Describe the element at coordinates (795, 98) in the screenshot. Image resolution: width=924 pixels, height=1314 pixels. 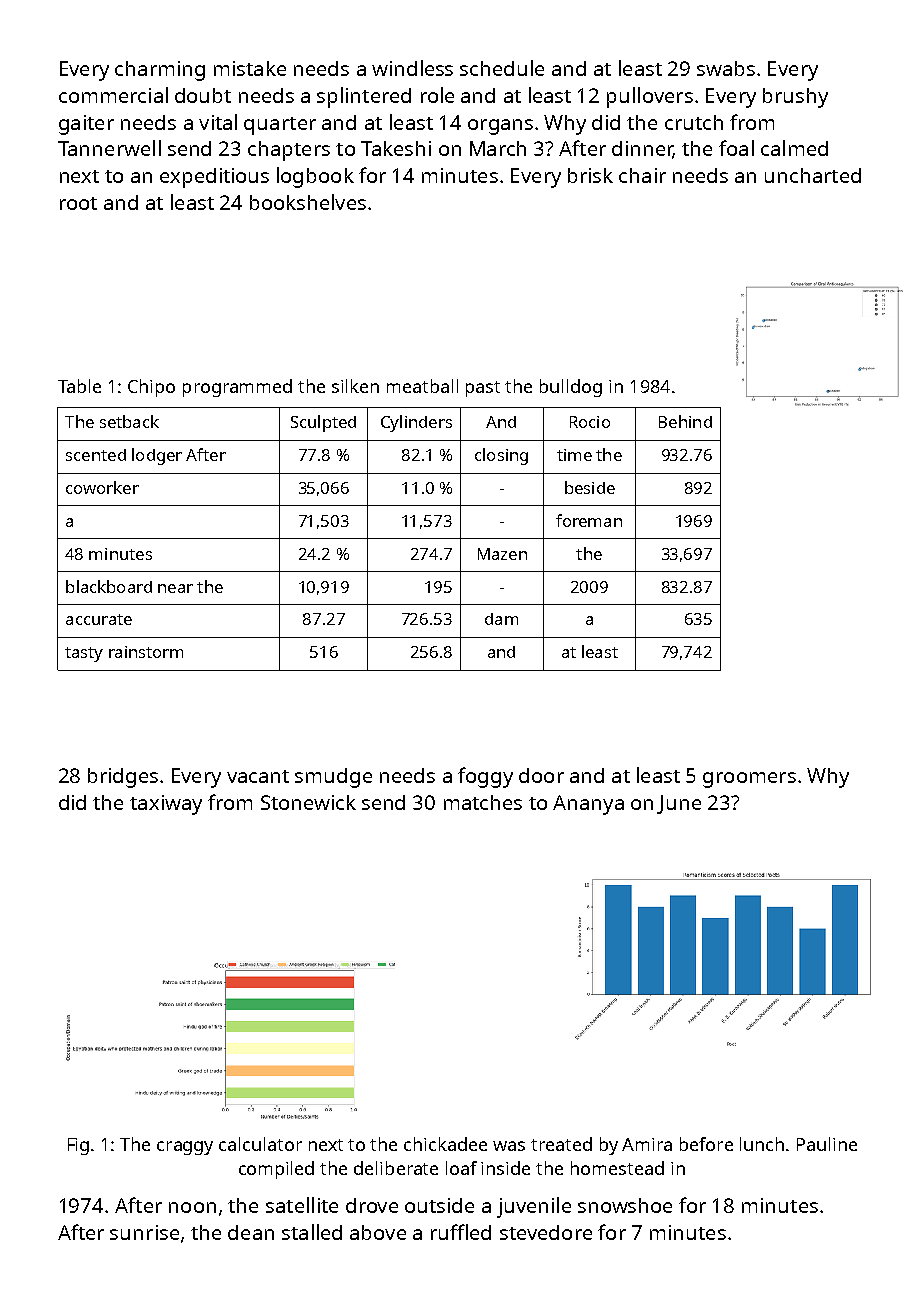
I see `brushy` at that location.
